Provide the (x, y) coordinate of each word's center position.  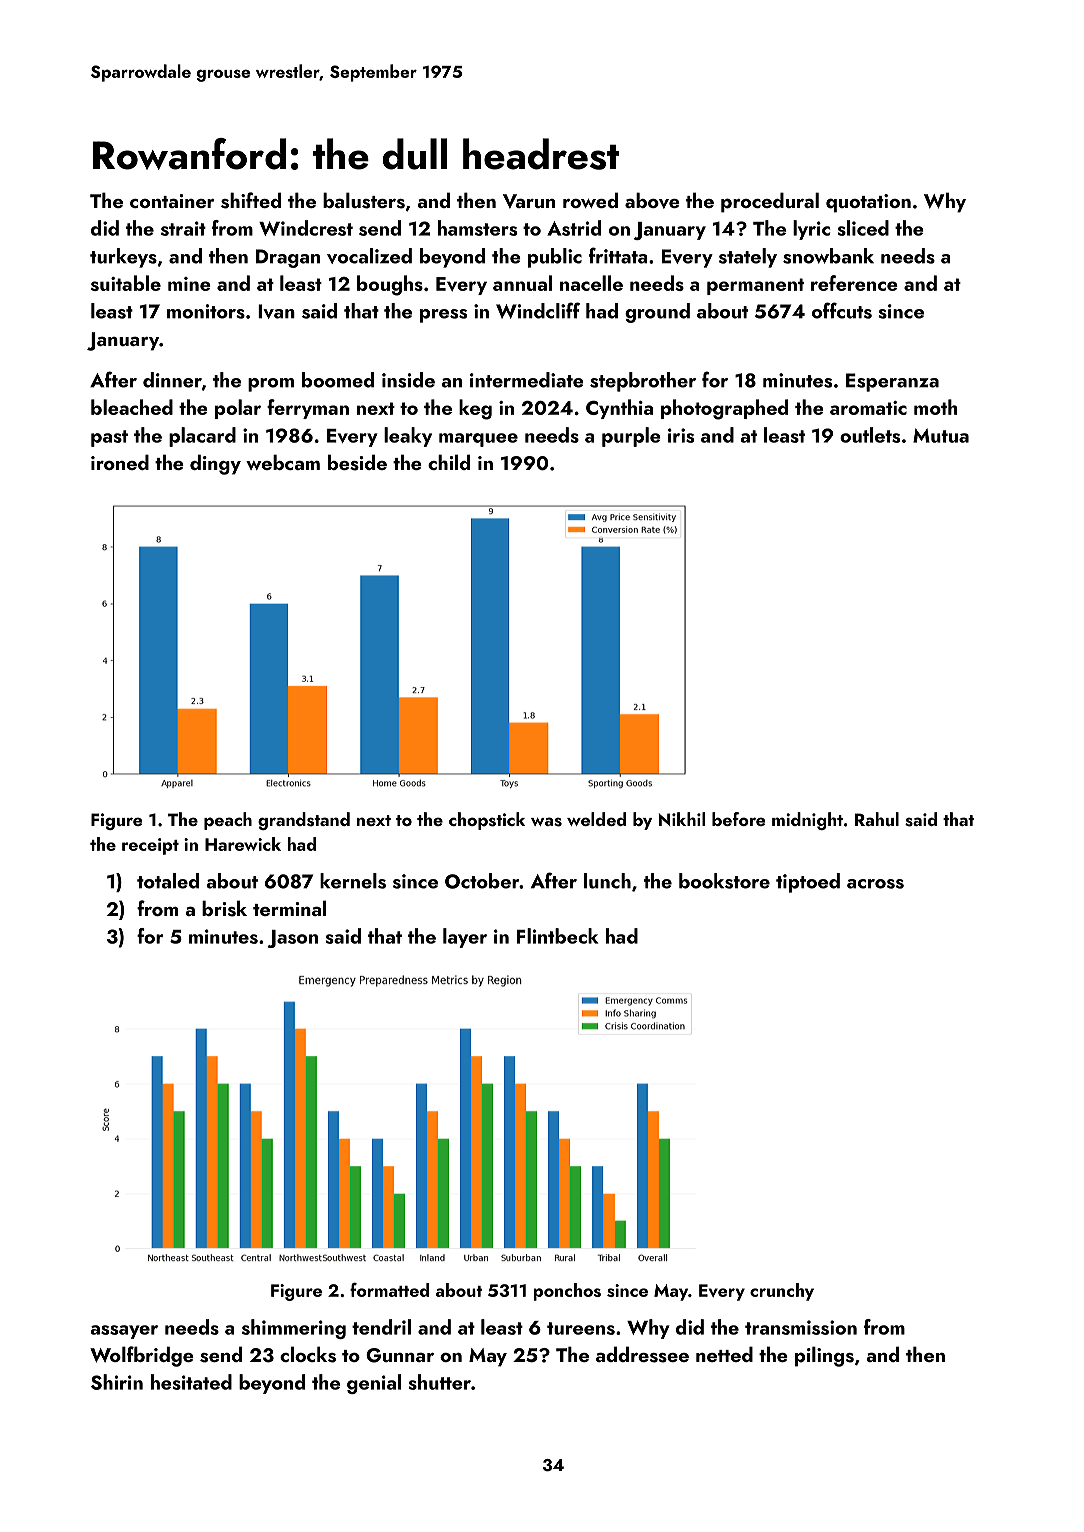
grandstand (304, 821)
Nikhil (682, 819)
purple (631, 437)
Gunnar (400, 1355)
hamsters (477, 228)
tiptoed (808, 883)
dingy (215, 464)
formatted (389, 1289)
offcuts (842, 310)
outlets (870, 435)
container (172, 201)
